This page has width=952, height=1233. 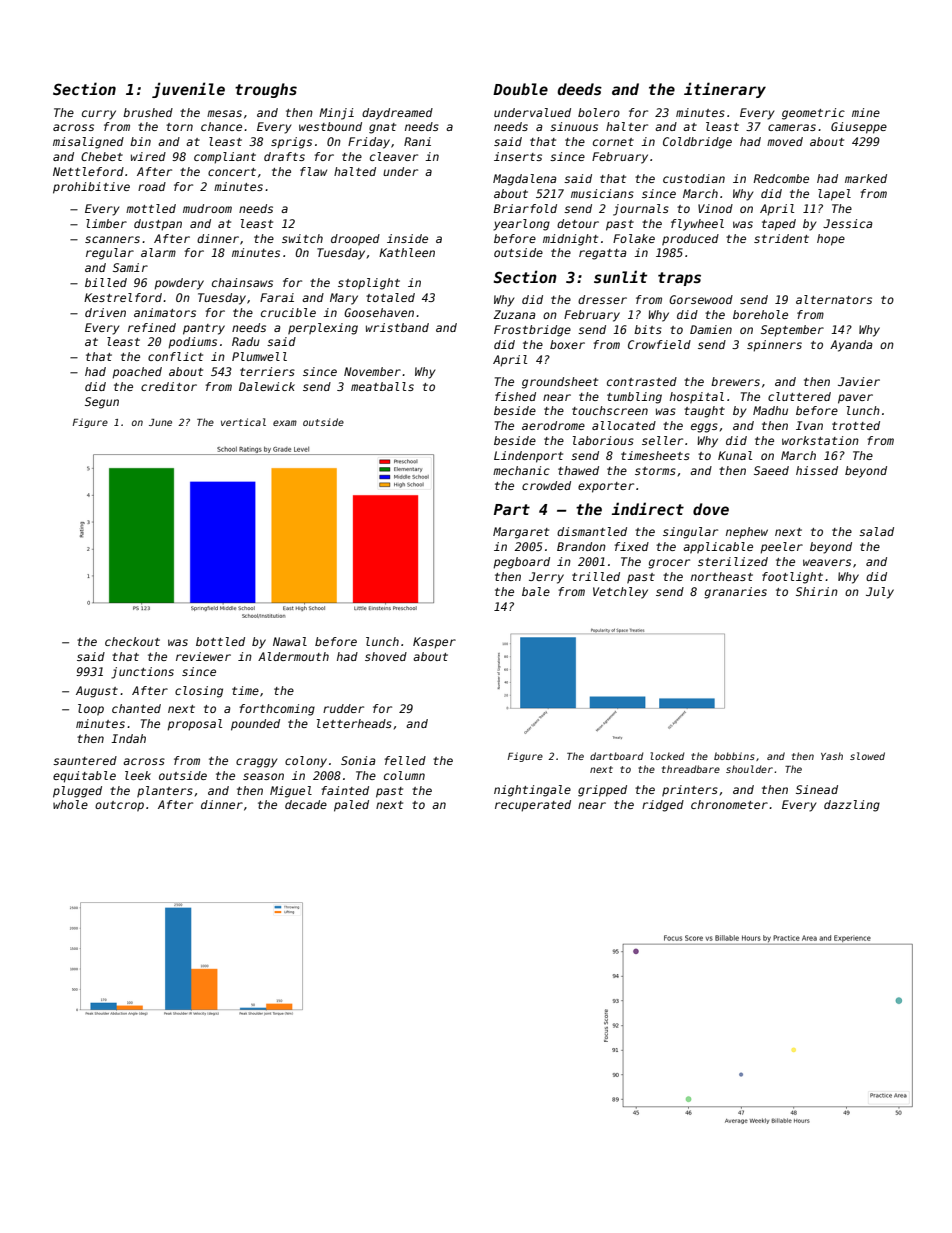 What do you see at coordinates (77, 792) in the page?
I see `plugged` at bounding box center [77, 792].
